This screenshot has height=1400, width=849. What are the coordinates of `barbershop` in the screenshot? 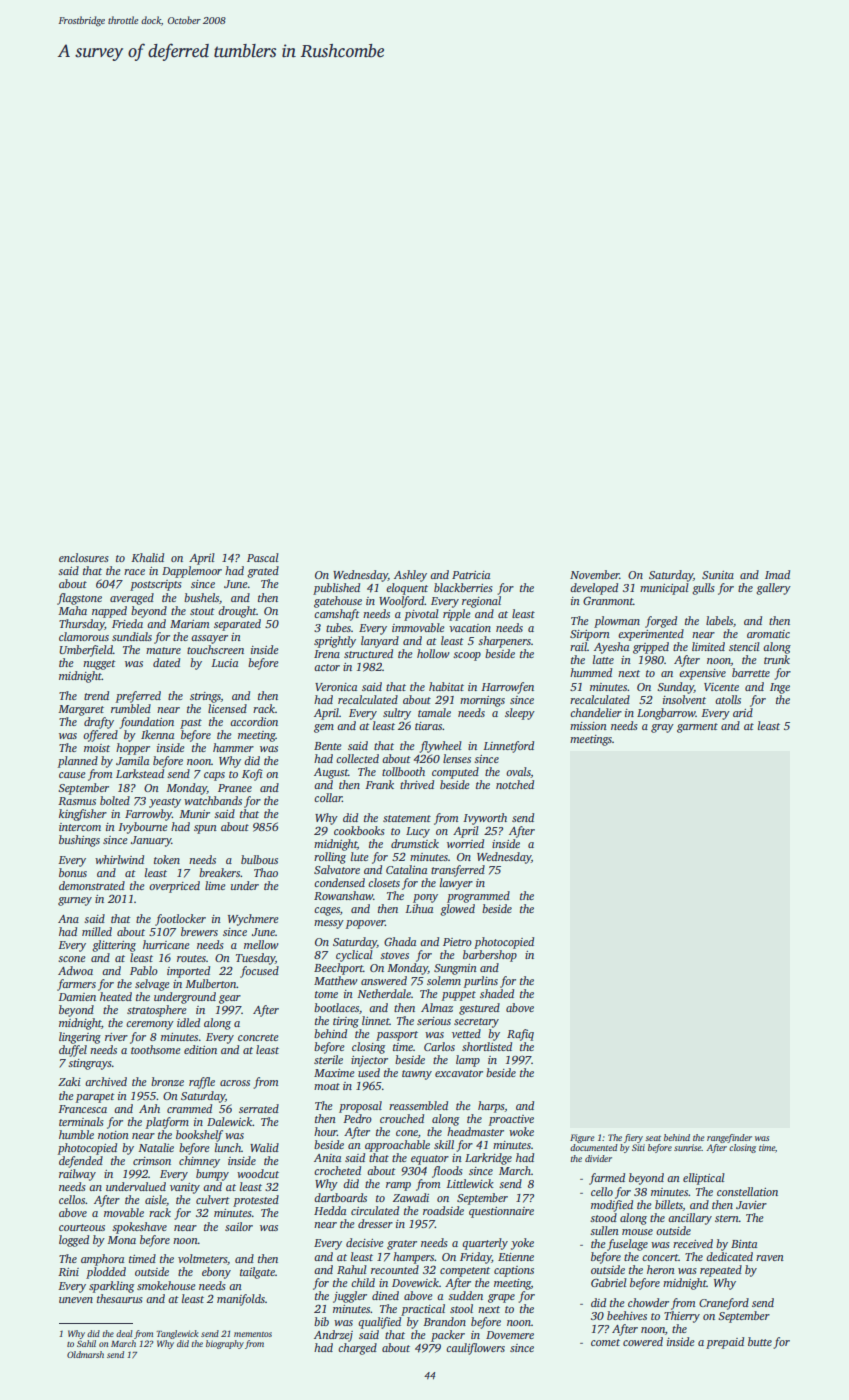 It's located at (490, 956).
